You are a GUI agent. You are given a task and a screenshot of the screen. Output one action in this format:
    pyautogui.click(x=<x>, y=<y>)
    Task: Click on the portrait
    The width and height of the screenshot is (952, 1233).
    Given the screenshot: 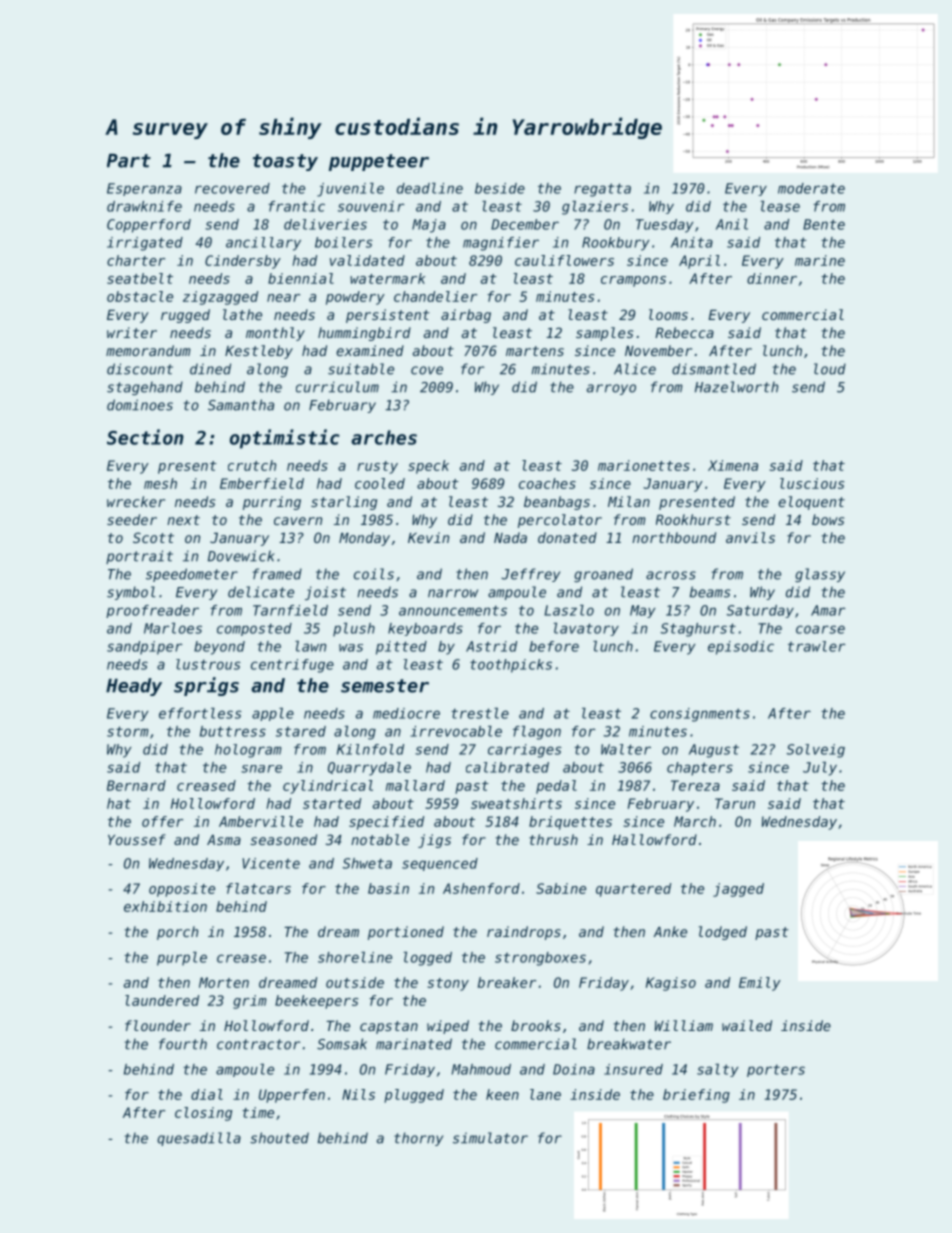 What is the action you would take?
    pyautogui.click(x=139, y=557)
